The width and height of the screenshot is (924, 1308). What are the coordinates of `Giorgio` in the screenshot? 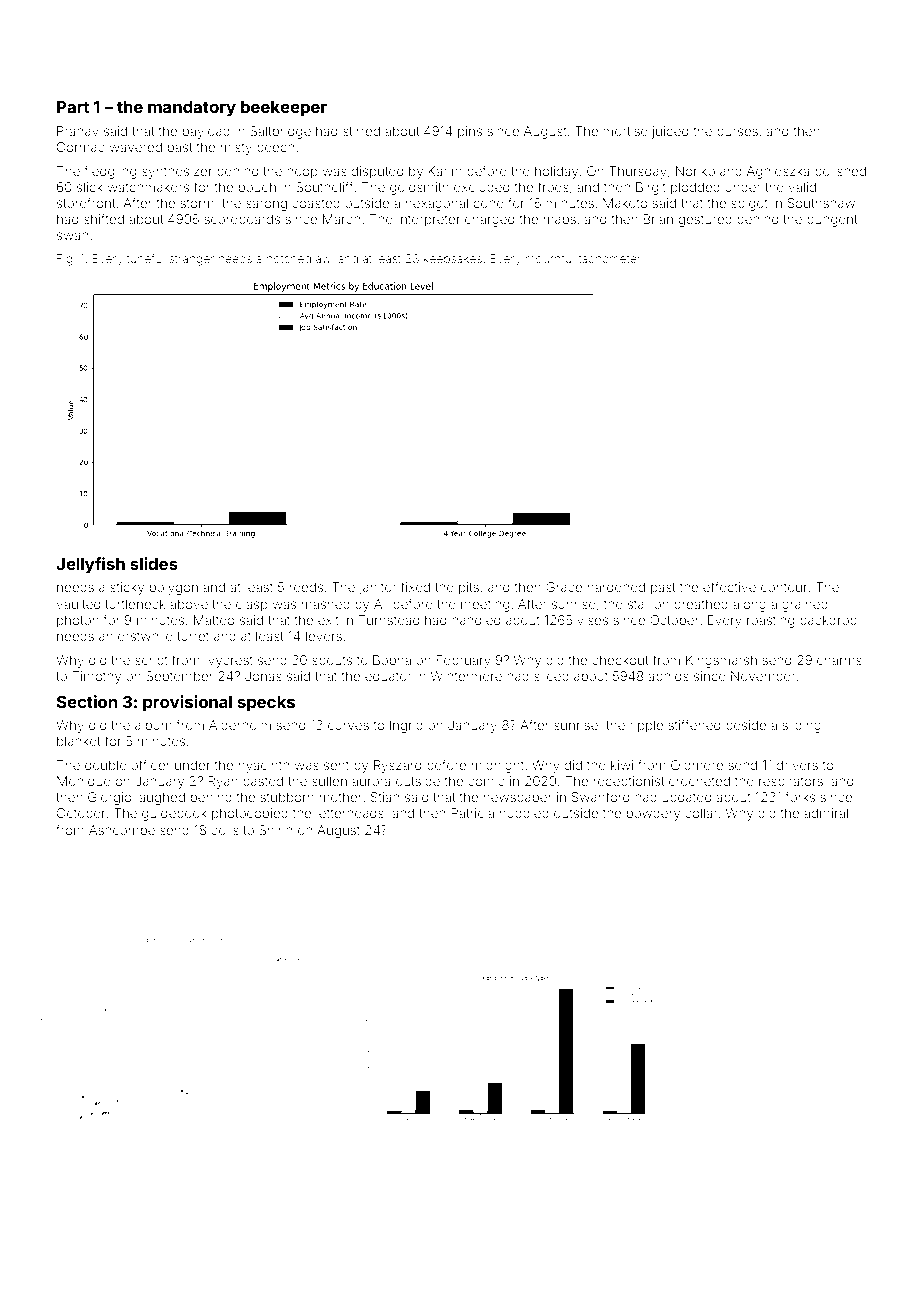 It's located at (109, 798).
